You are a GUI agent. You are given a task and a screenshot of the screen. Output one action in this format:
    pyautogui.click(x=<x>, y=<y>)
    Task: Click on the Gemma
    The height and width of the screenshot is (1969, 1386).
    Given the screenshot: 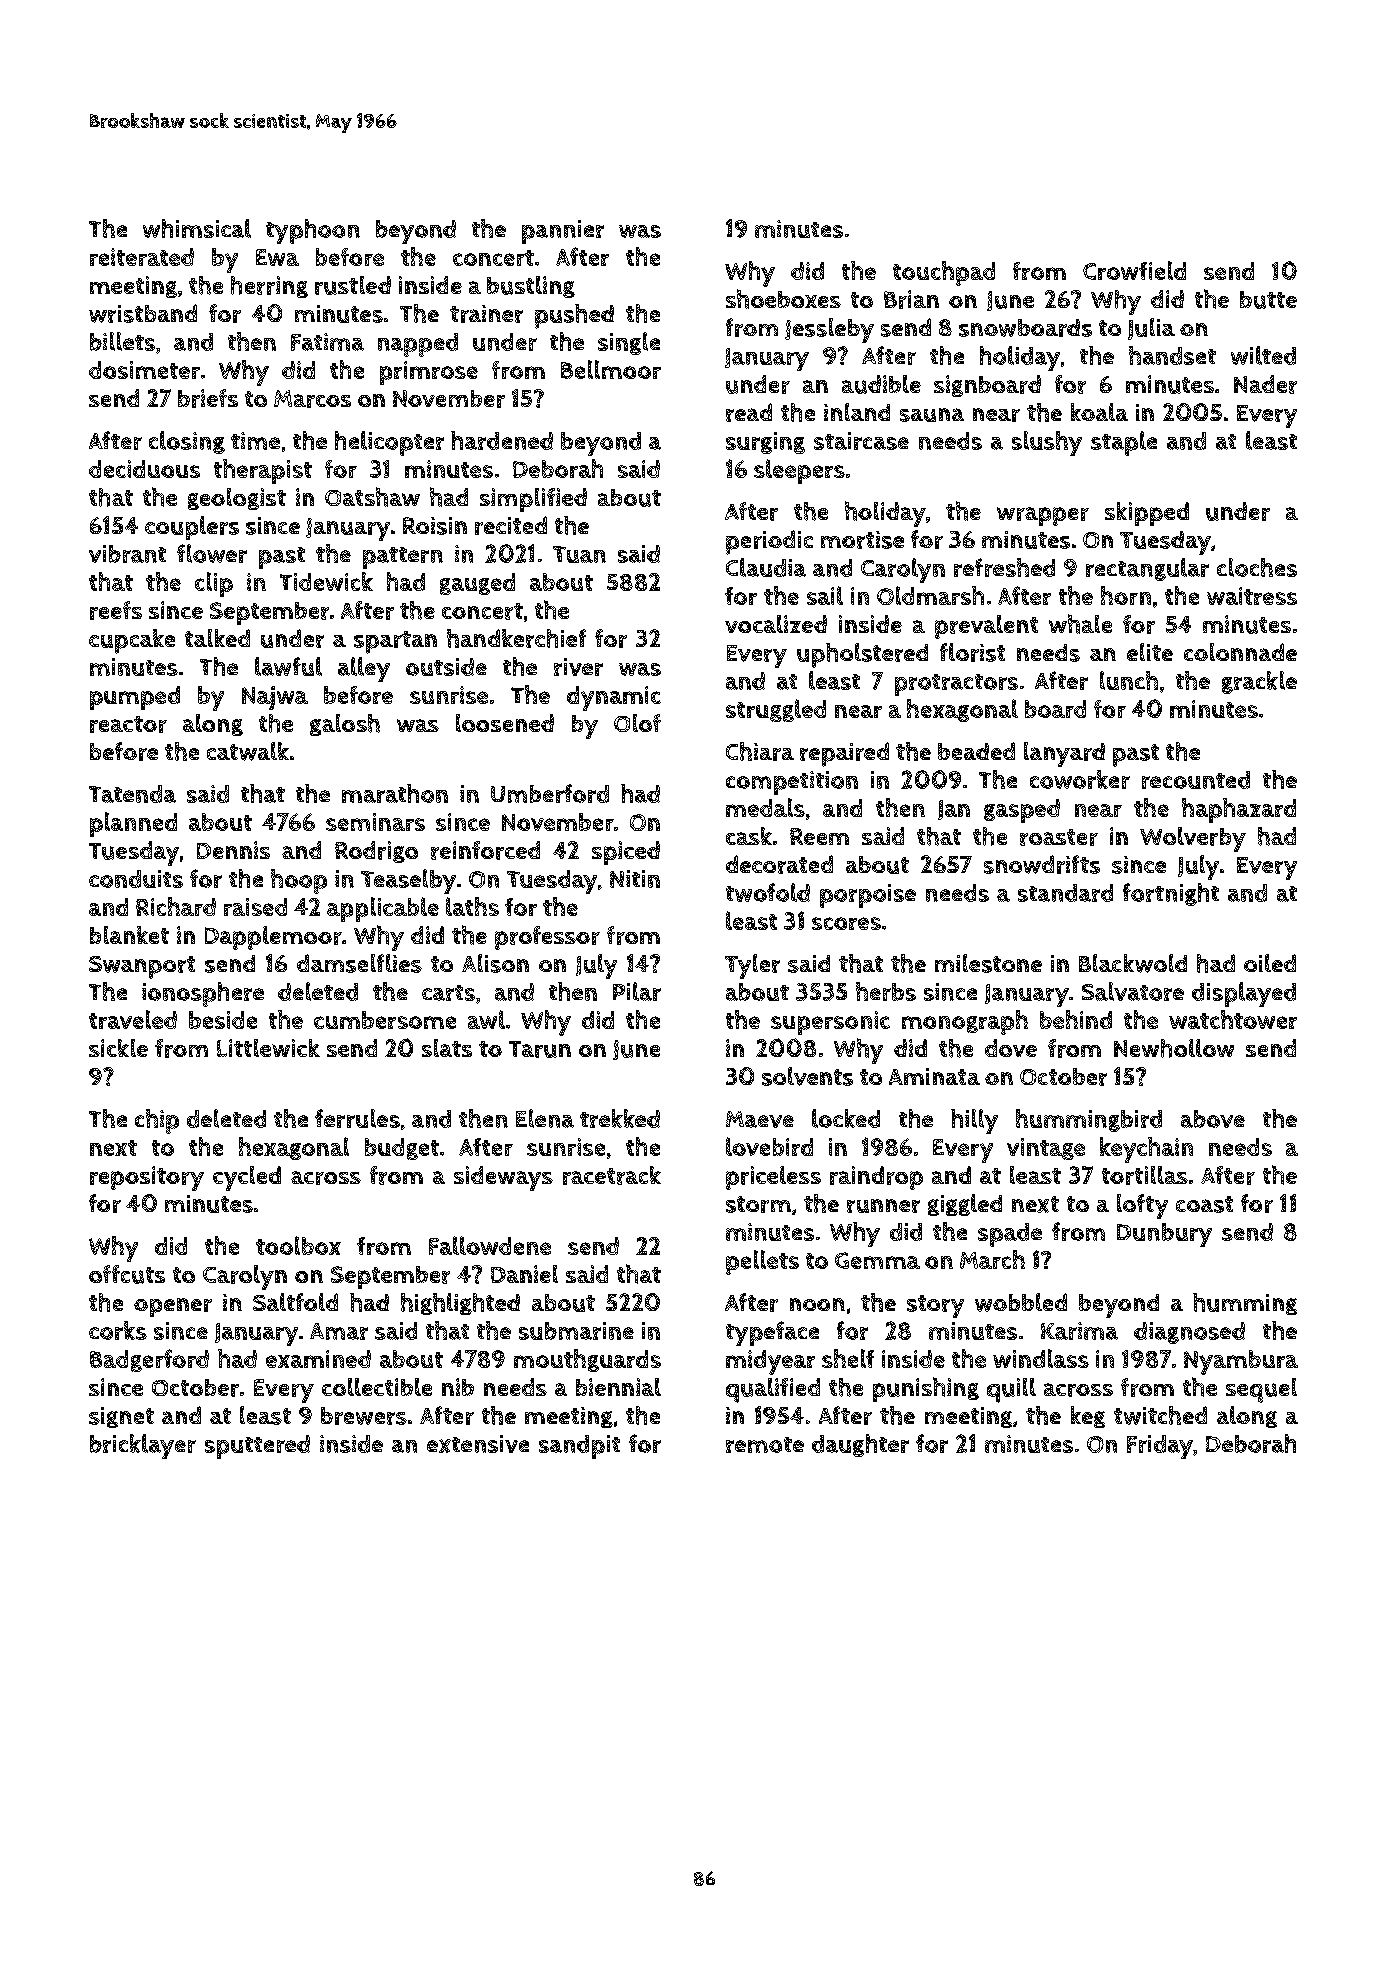 What is the action you would take?
    pyautogui.click(x=877, y=1260)
